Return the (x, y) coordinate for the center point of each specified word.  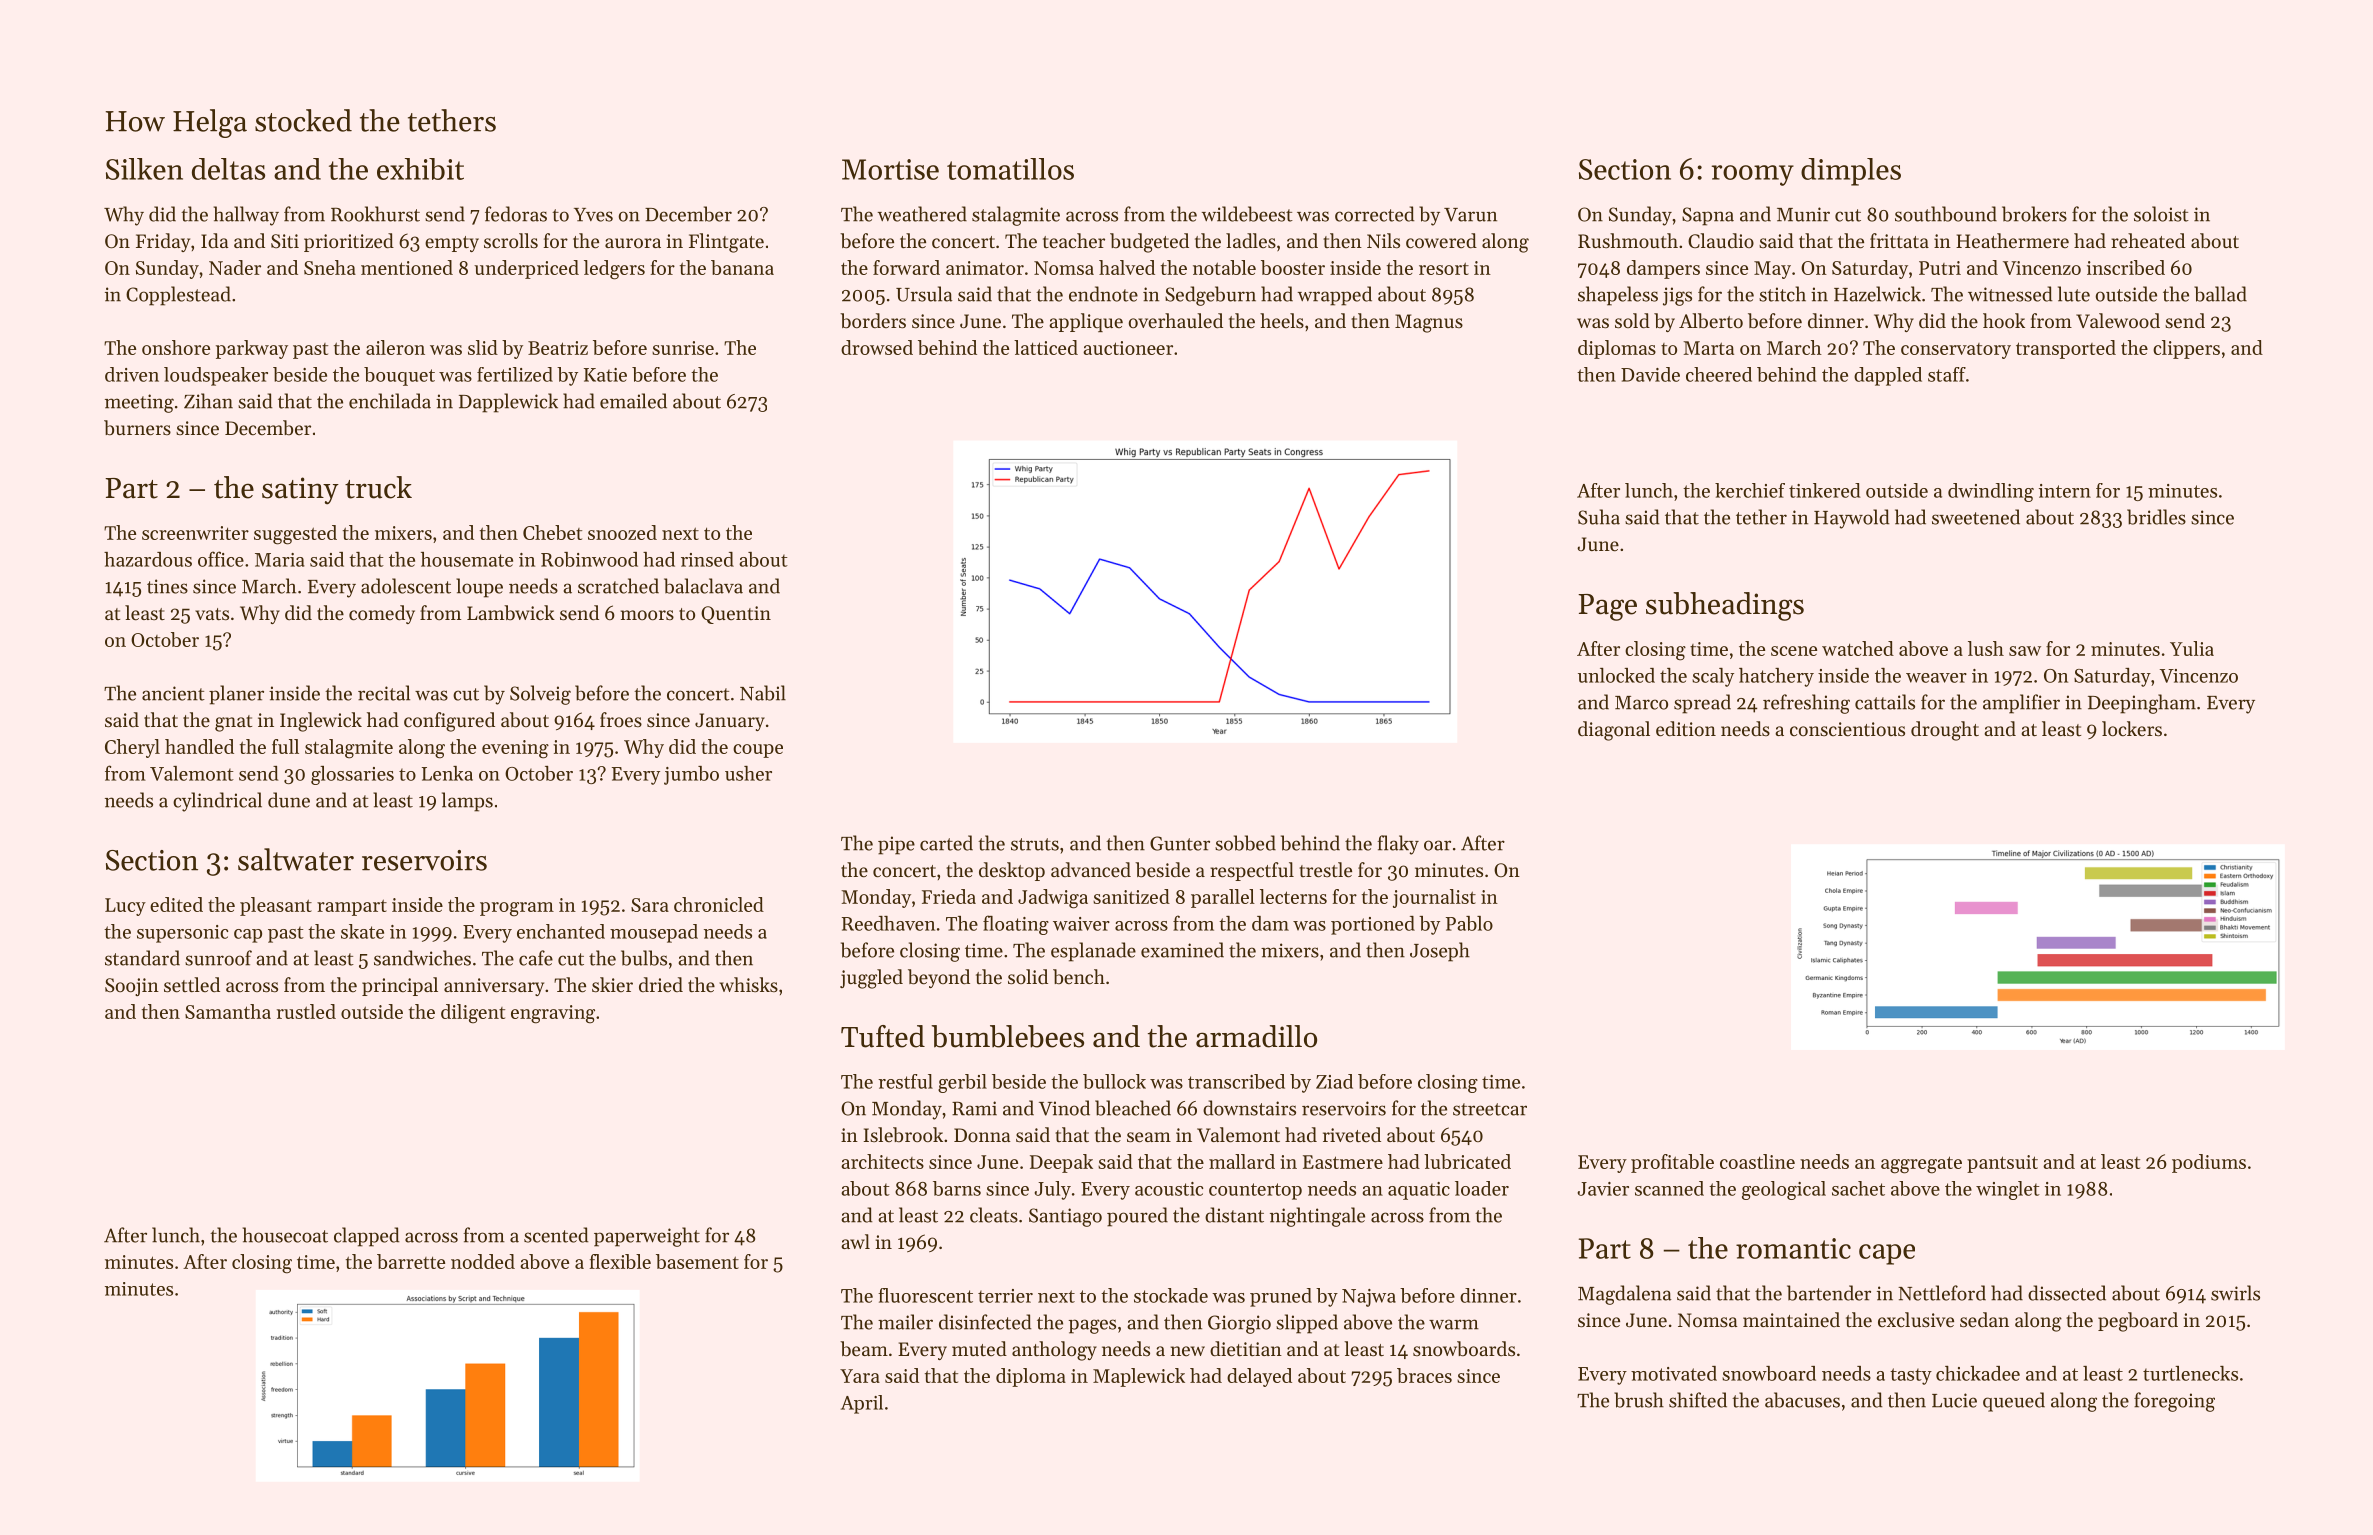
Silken (144, 169)
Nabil (763, 693)
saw (2025, 651)
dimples (1851, 172)
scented (556, 1235)
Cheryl (132, 748)
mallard (1242, 1161)
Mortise (890, 169)
